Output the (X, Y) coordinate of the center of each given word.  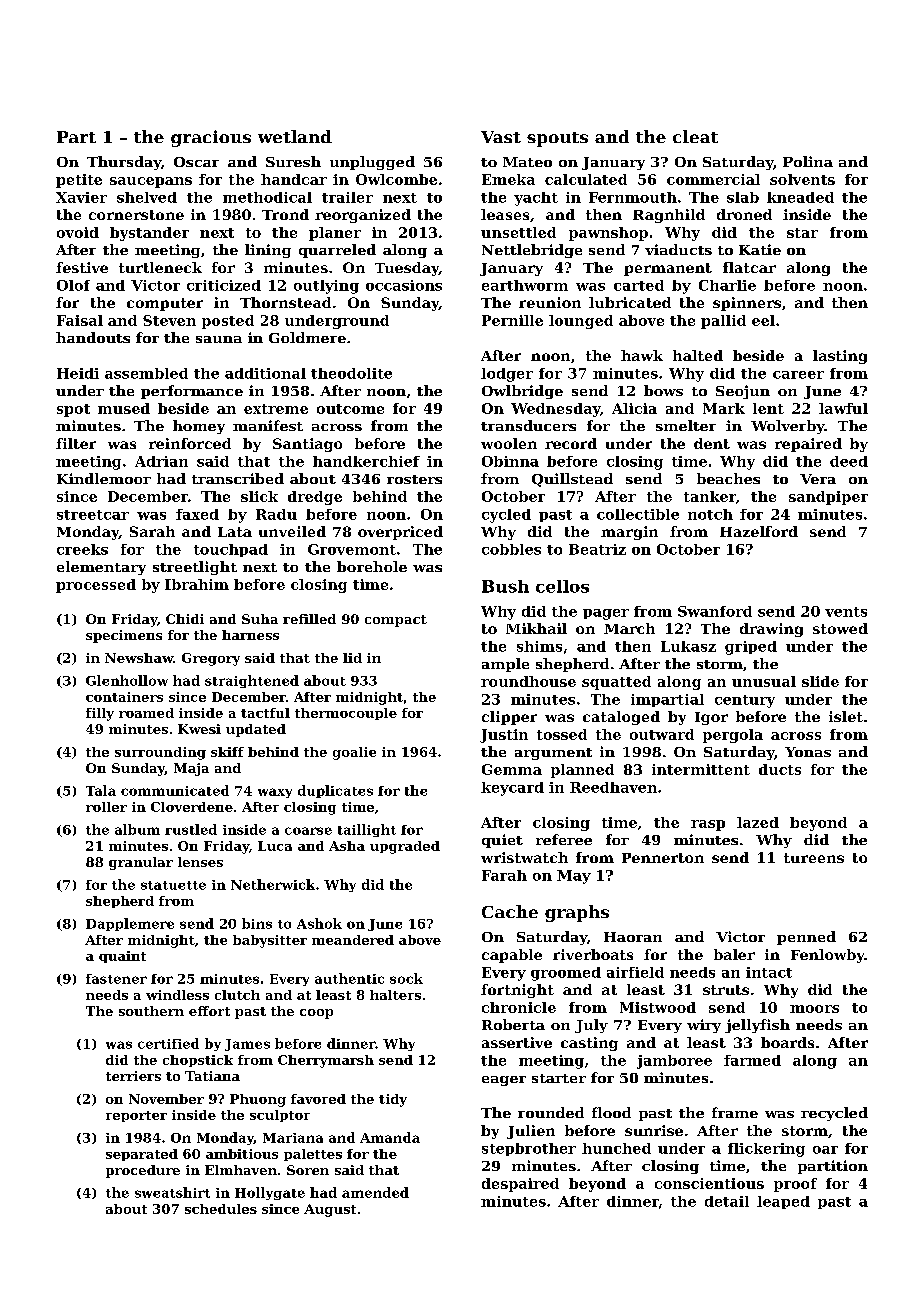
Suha (260, 619)
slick (259, 496)
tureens (814, 858)
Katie (760, 249)
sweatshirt (172, 1192)
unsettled (518, 232)
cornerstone (136, 215)
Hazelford (759, 531)
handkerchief (366, 461)
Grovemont (352, 549)
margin (629, 533)
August (330, 1210)
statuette (173, 885)
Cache (510, 911)
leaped (783, 1202)
